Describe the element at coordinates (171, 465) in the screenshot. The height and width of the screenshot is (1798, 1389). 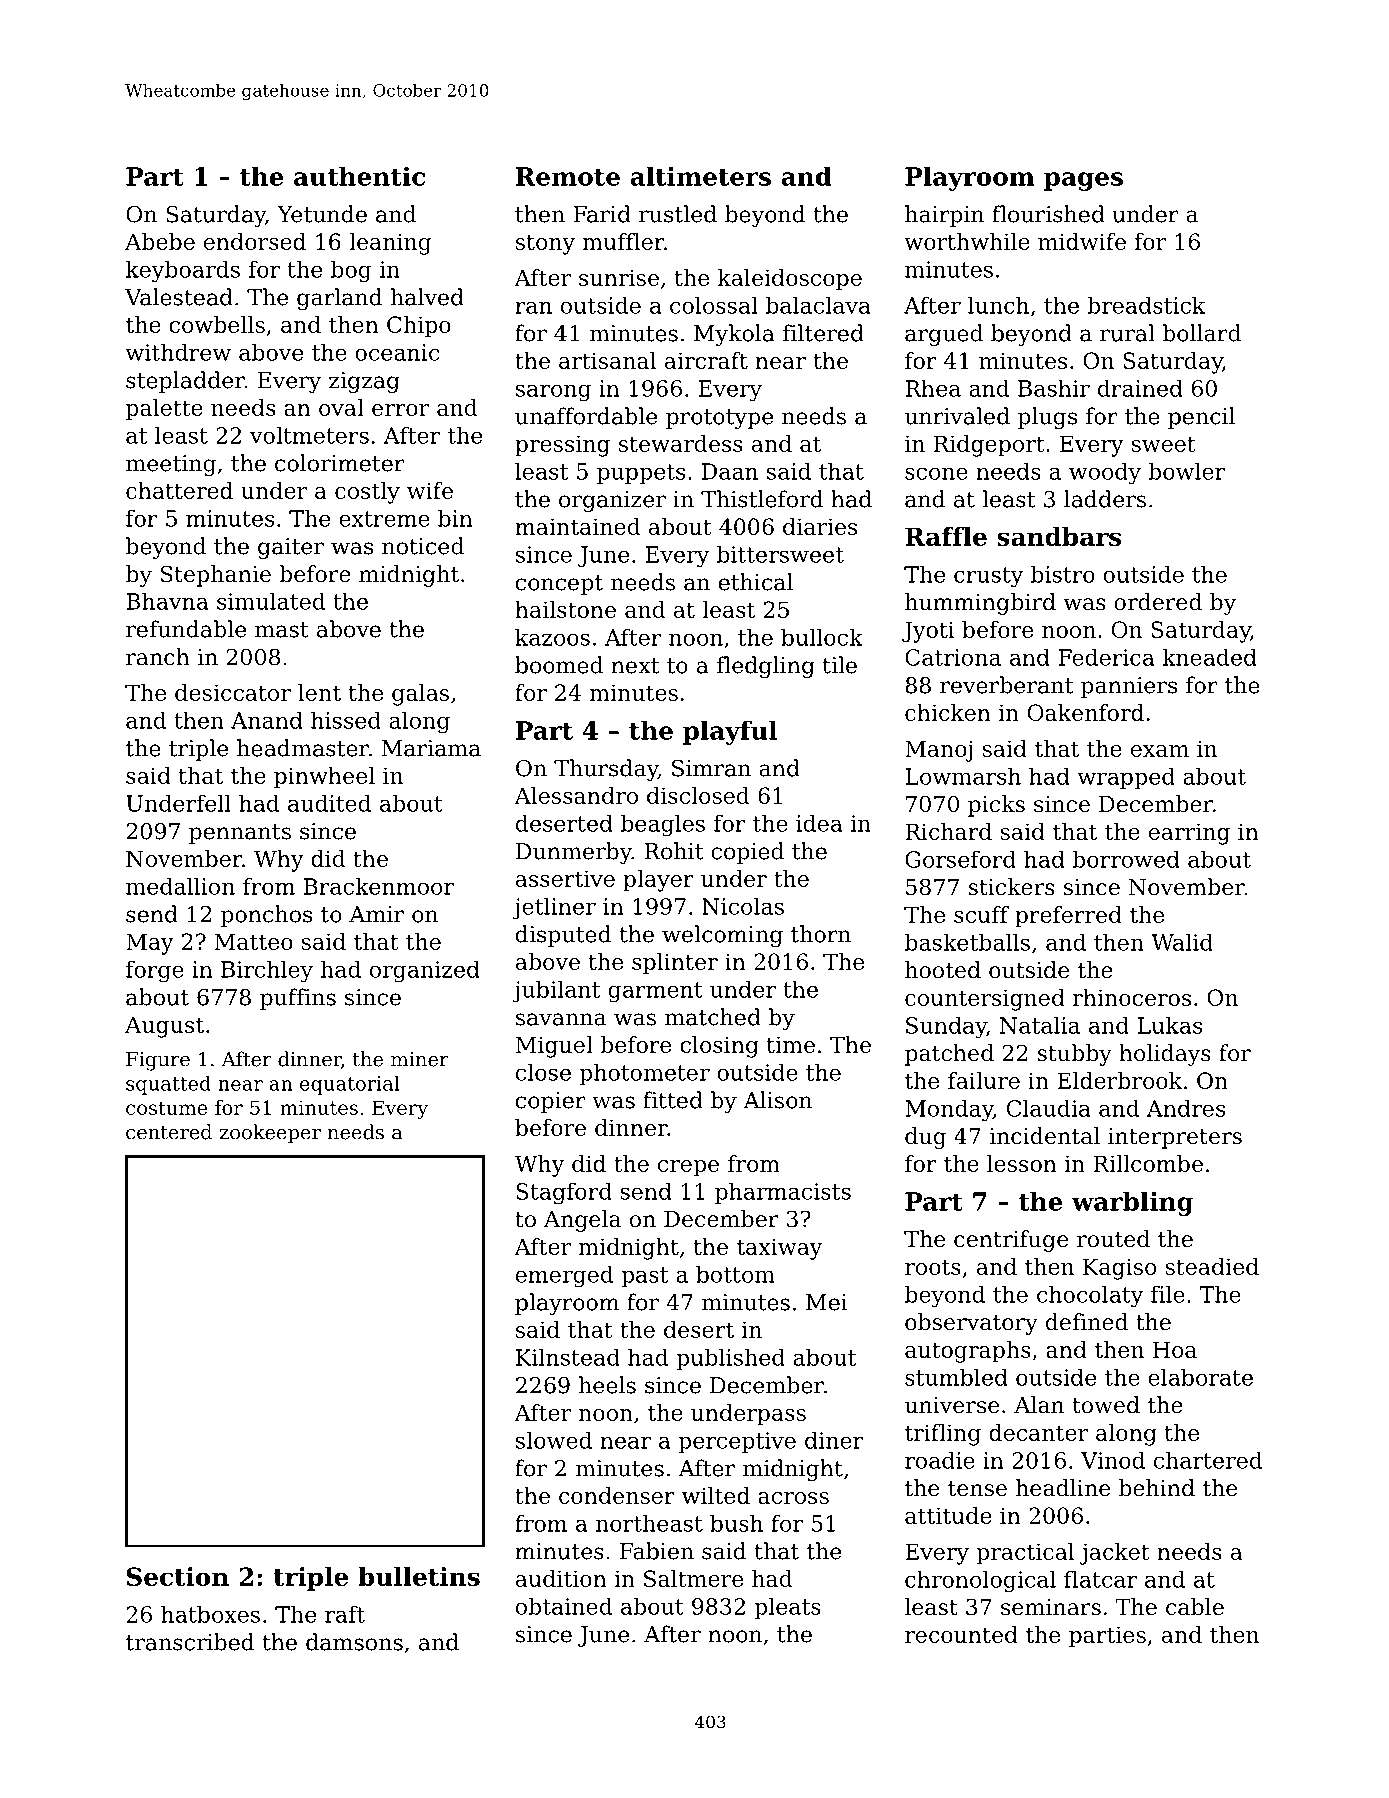
I see `meeting` at that location.
